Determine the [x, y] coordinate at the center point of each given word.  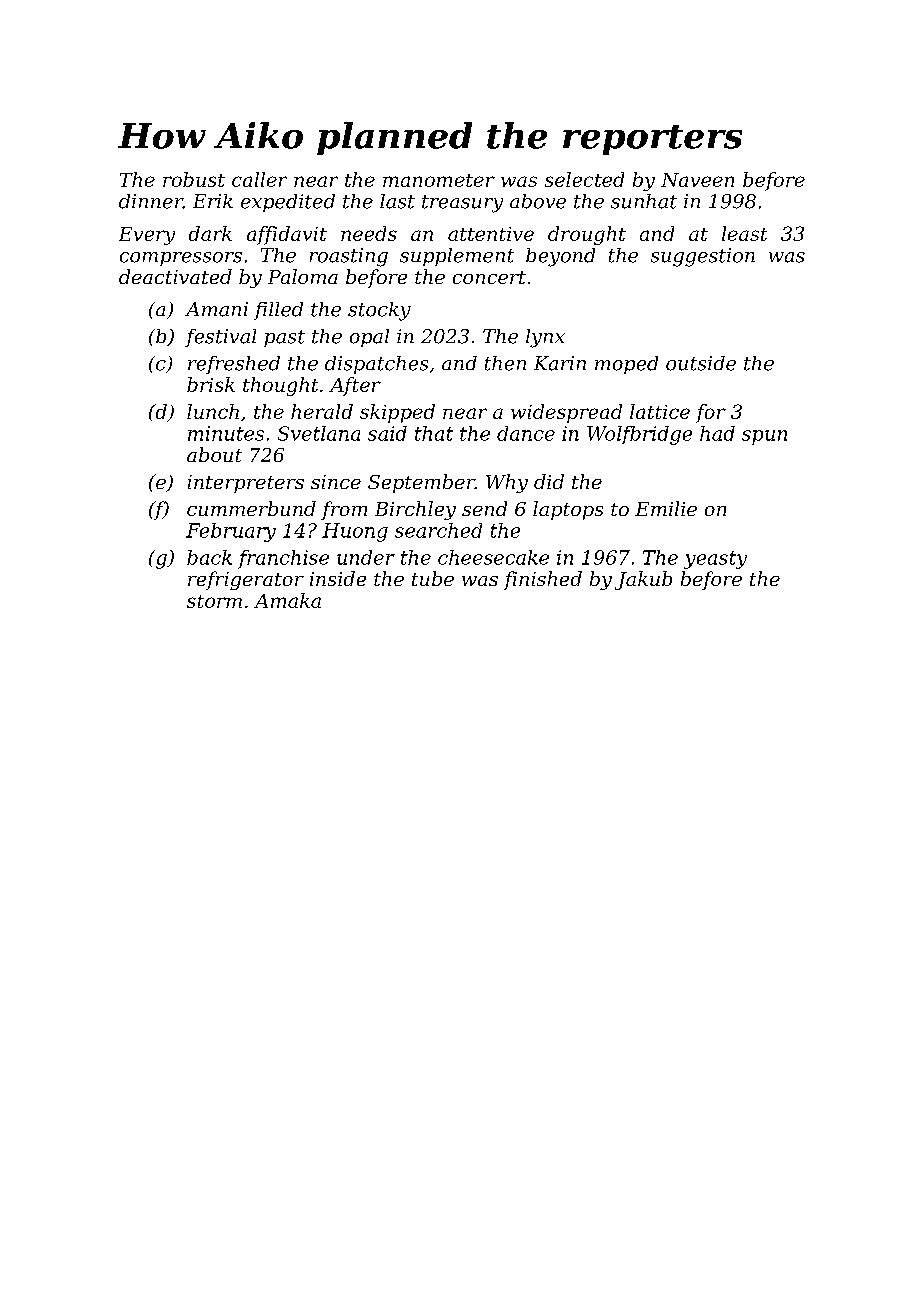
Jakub [643, 580]
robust [194, 179]
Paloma [303, 276]
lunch [213, 411]
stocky [379, 311]
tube [433, 578]
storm [214, 601]
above [538, 201]
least [744, 233]
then [505, 363]
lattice [660, 411]
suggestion [703, 257]
